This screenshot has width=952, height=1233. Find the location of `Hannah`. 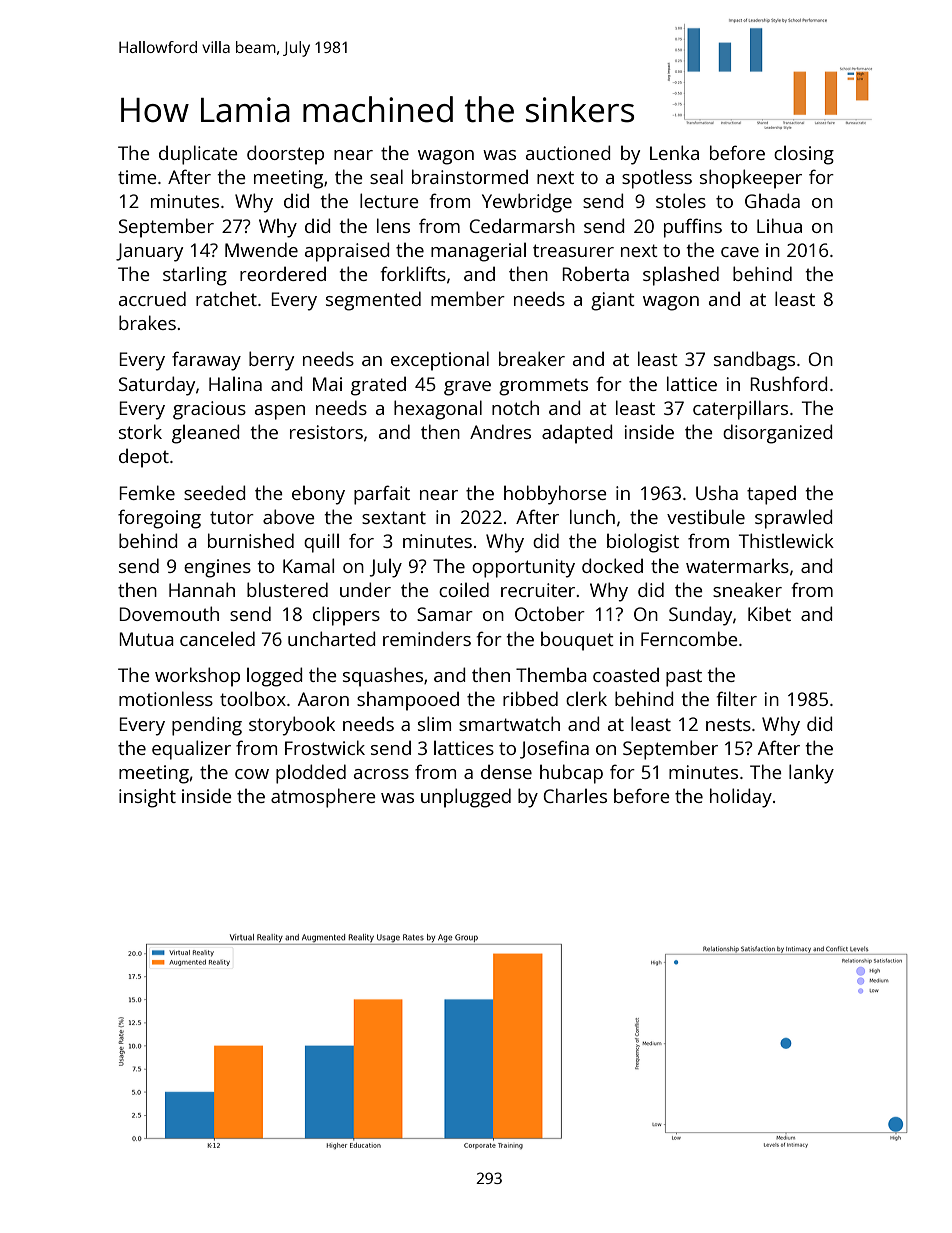

Hannah is located at coordinates (202, 589).
